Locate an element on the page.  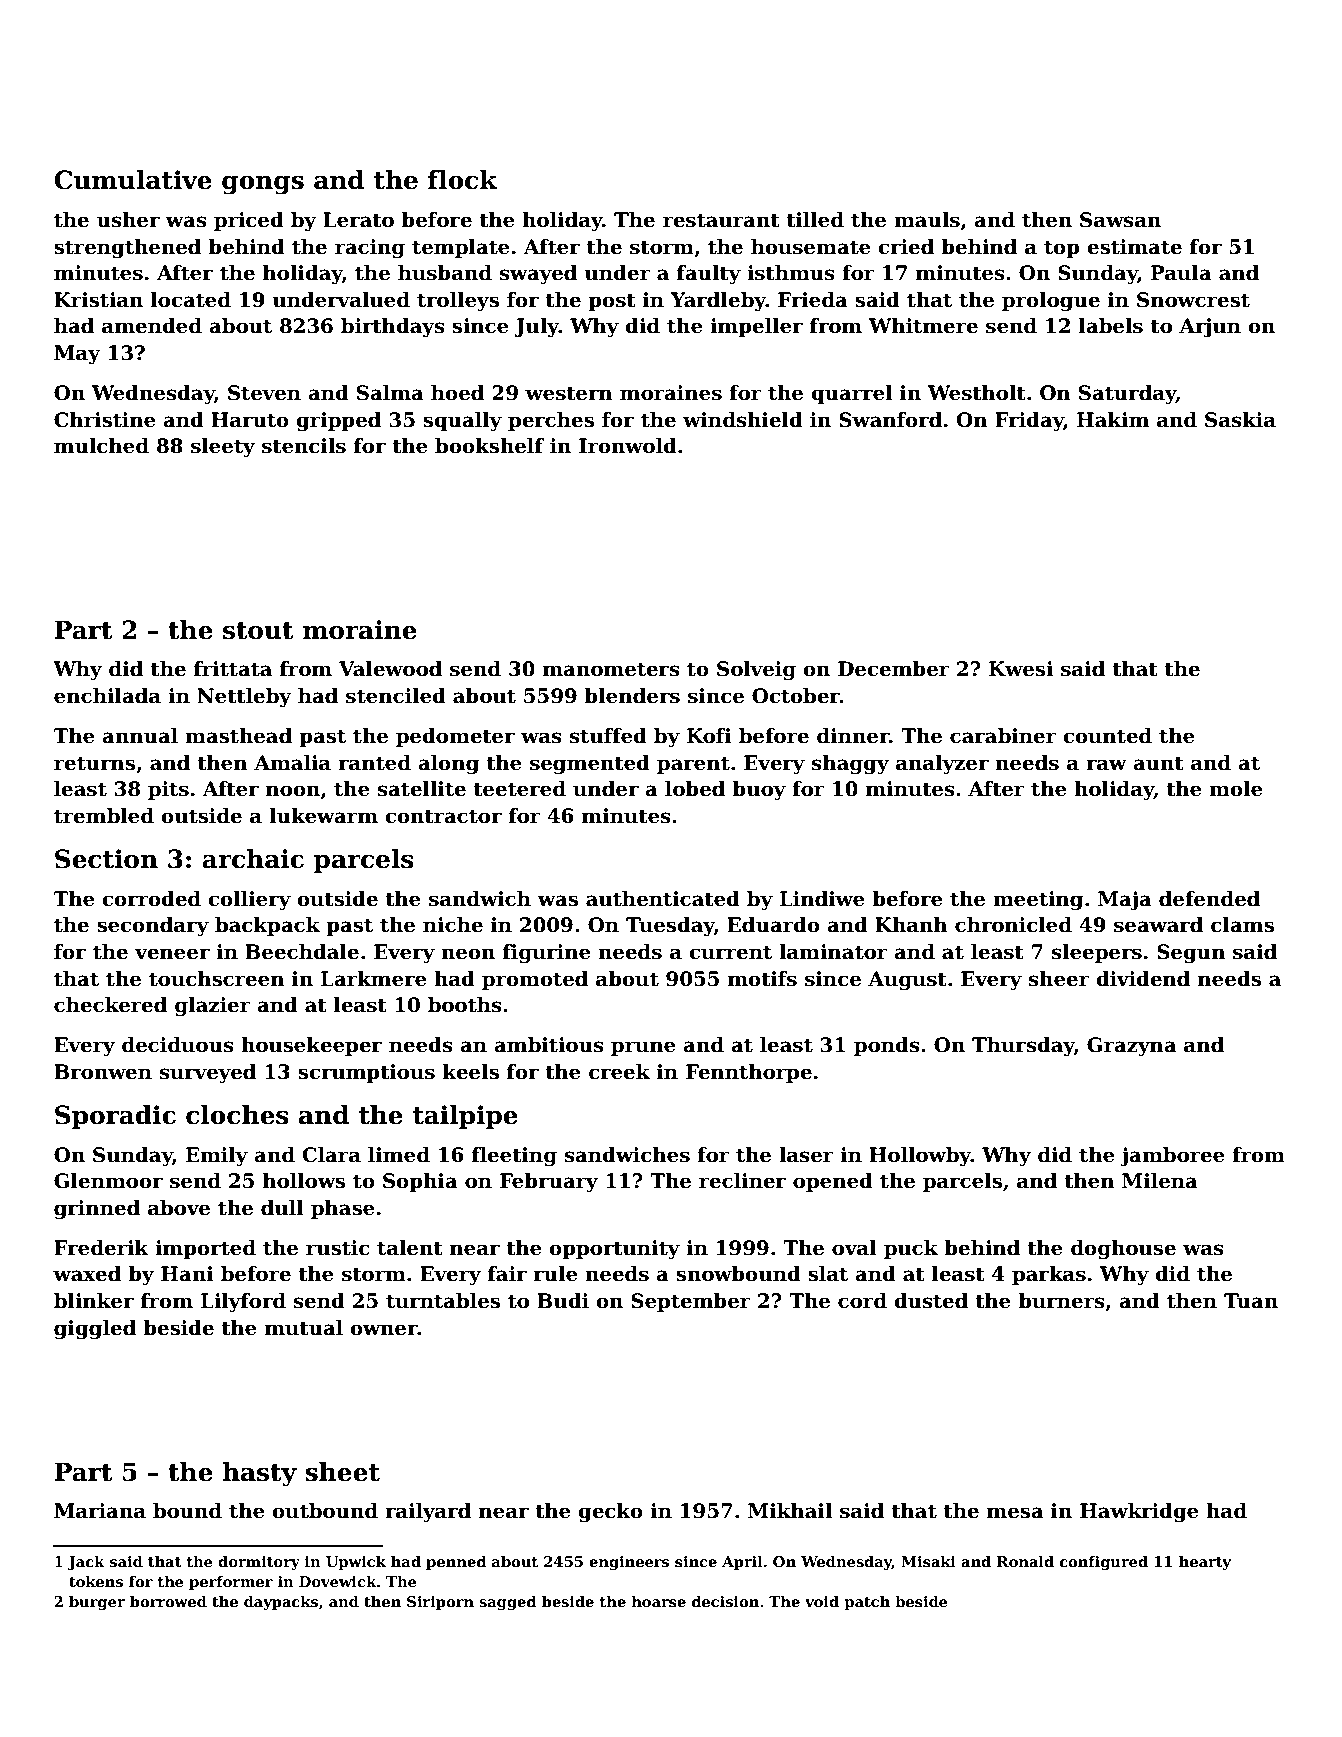
enchilada is located at coordinates (107, 696).
